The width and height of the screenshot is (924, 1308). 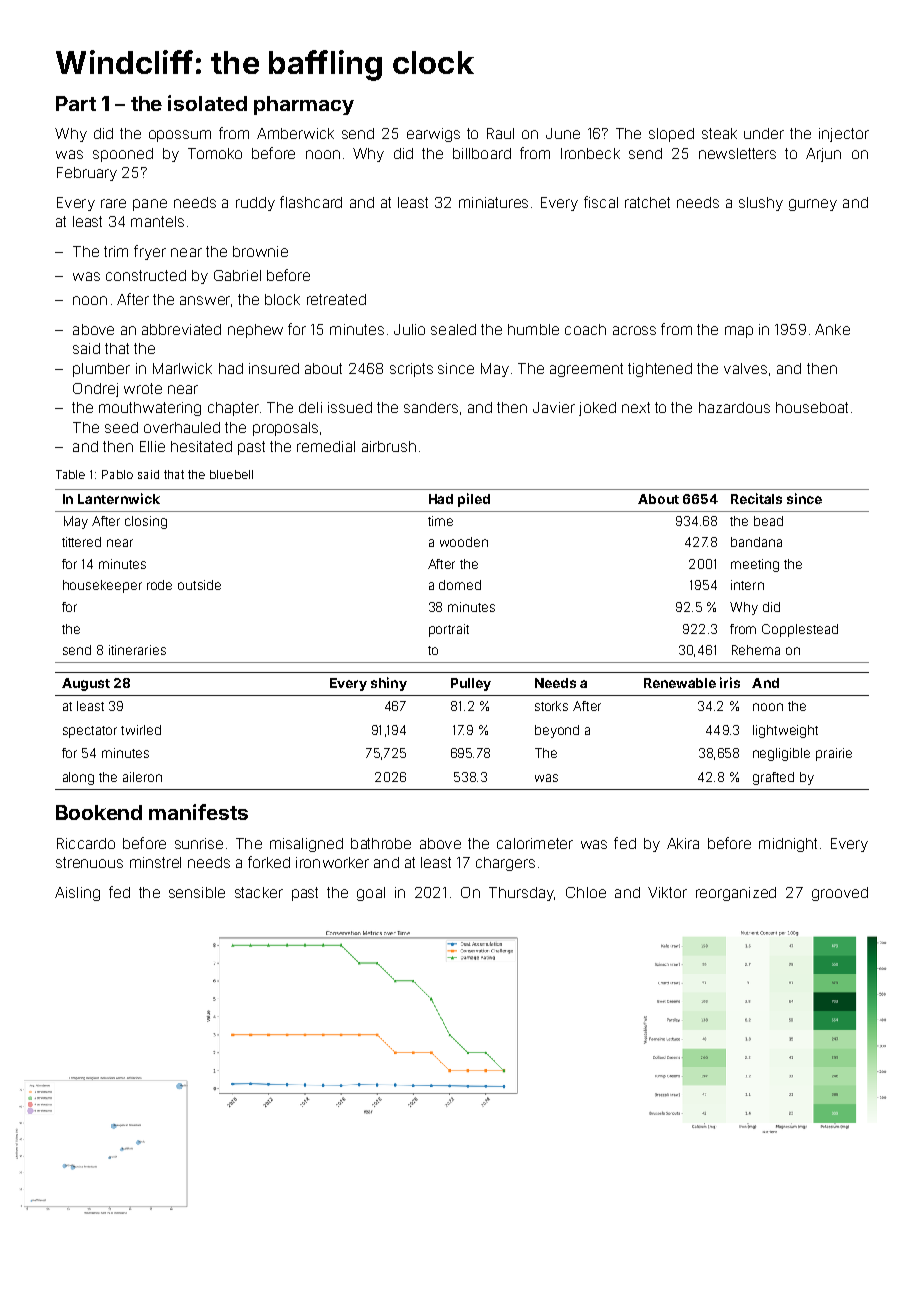 What do you see at coordinates (274, 368) in the screenshot?
I see `insured` at bounding box center [274, 368].
